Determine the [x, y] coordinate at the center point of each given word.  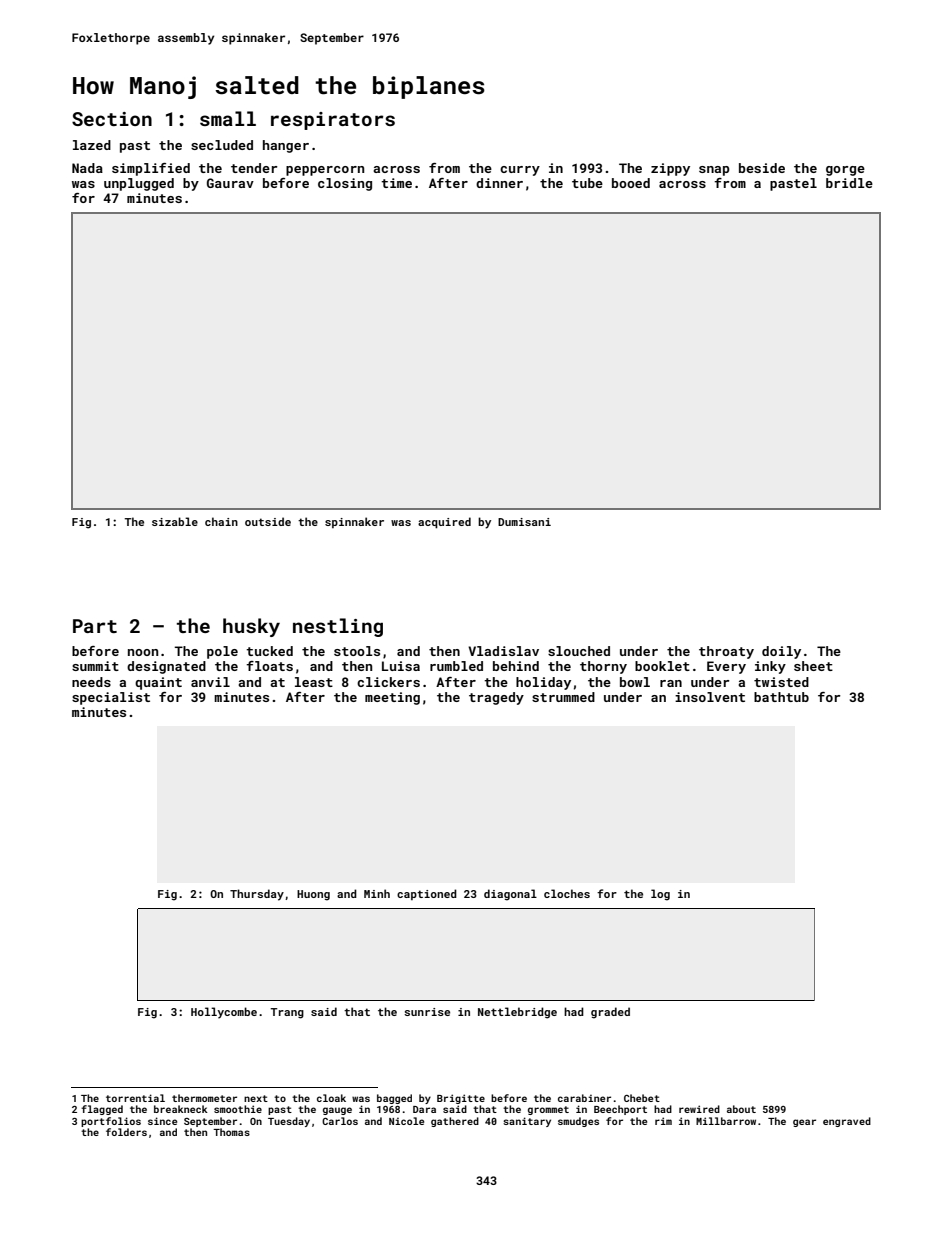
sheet [813, 666]
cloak [331, 1098]
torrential [135, 1098]
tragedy [496, 698]
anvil [210, 682]
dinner [499, 183]
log [660, 895]
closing [345, 184]
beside [762, 168]
